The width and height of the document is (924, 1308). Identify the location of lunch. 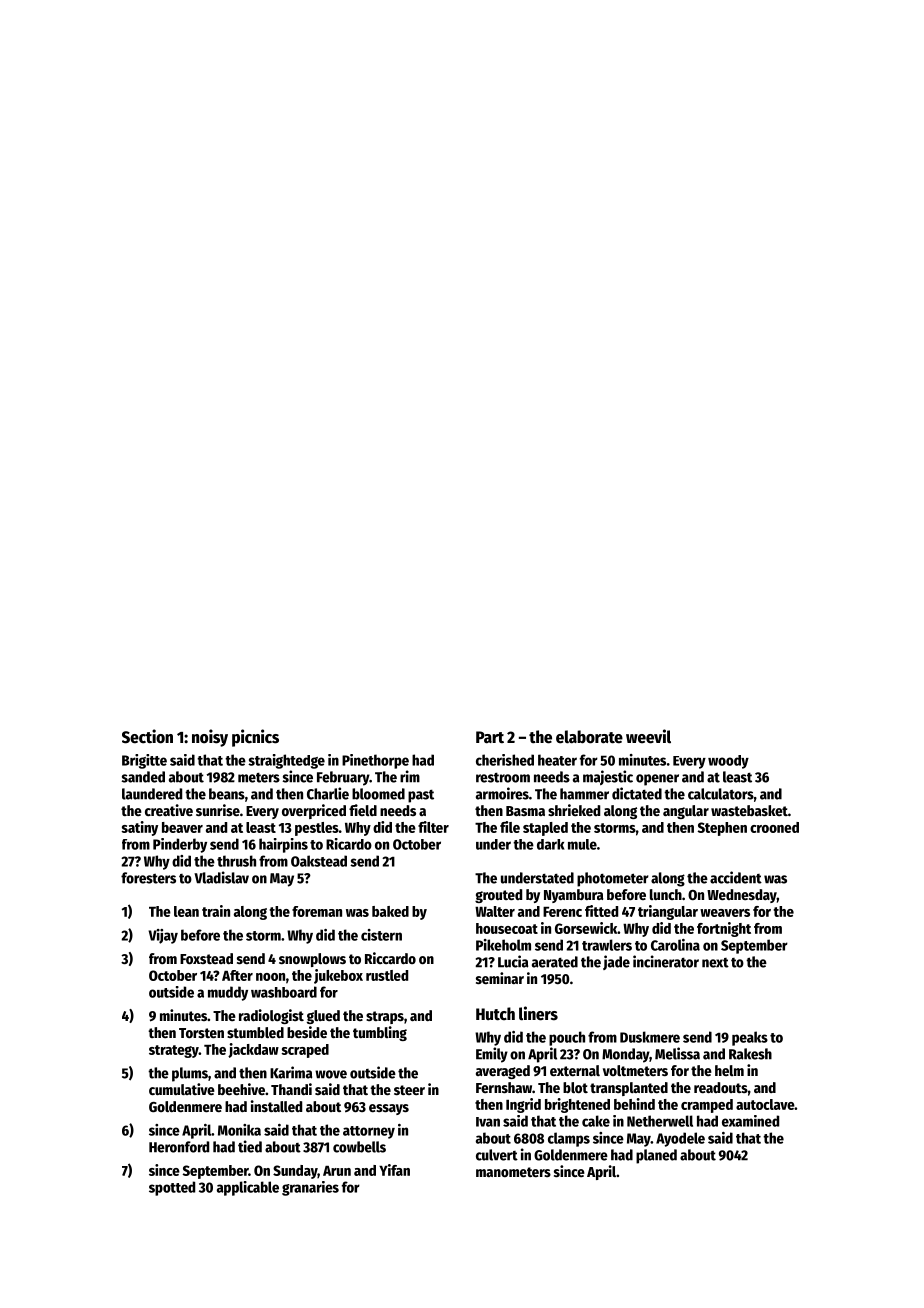
(666, 894).
